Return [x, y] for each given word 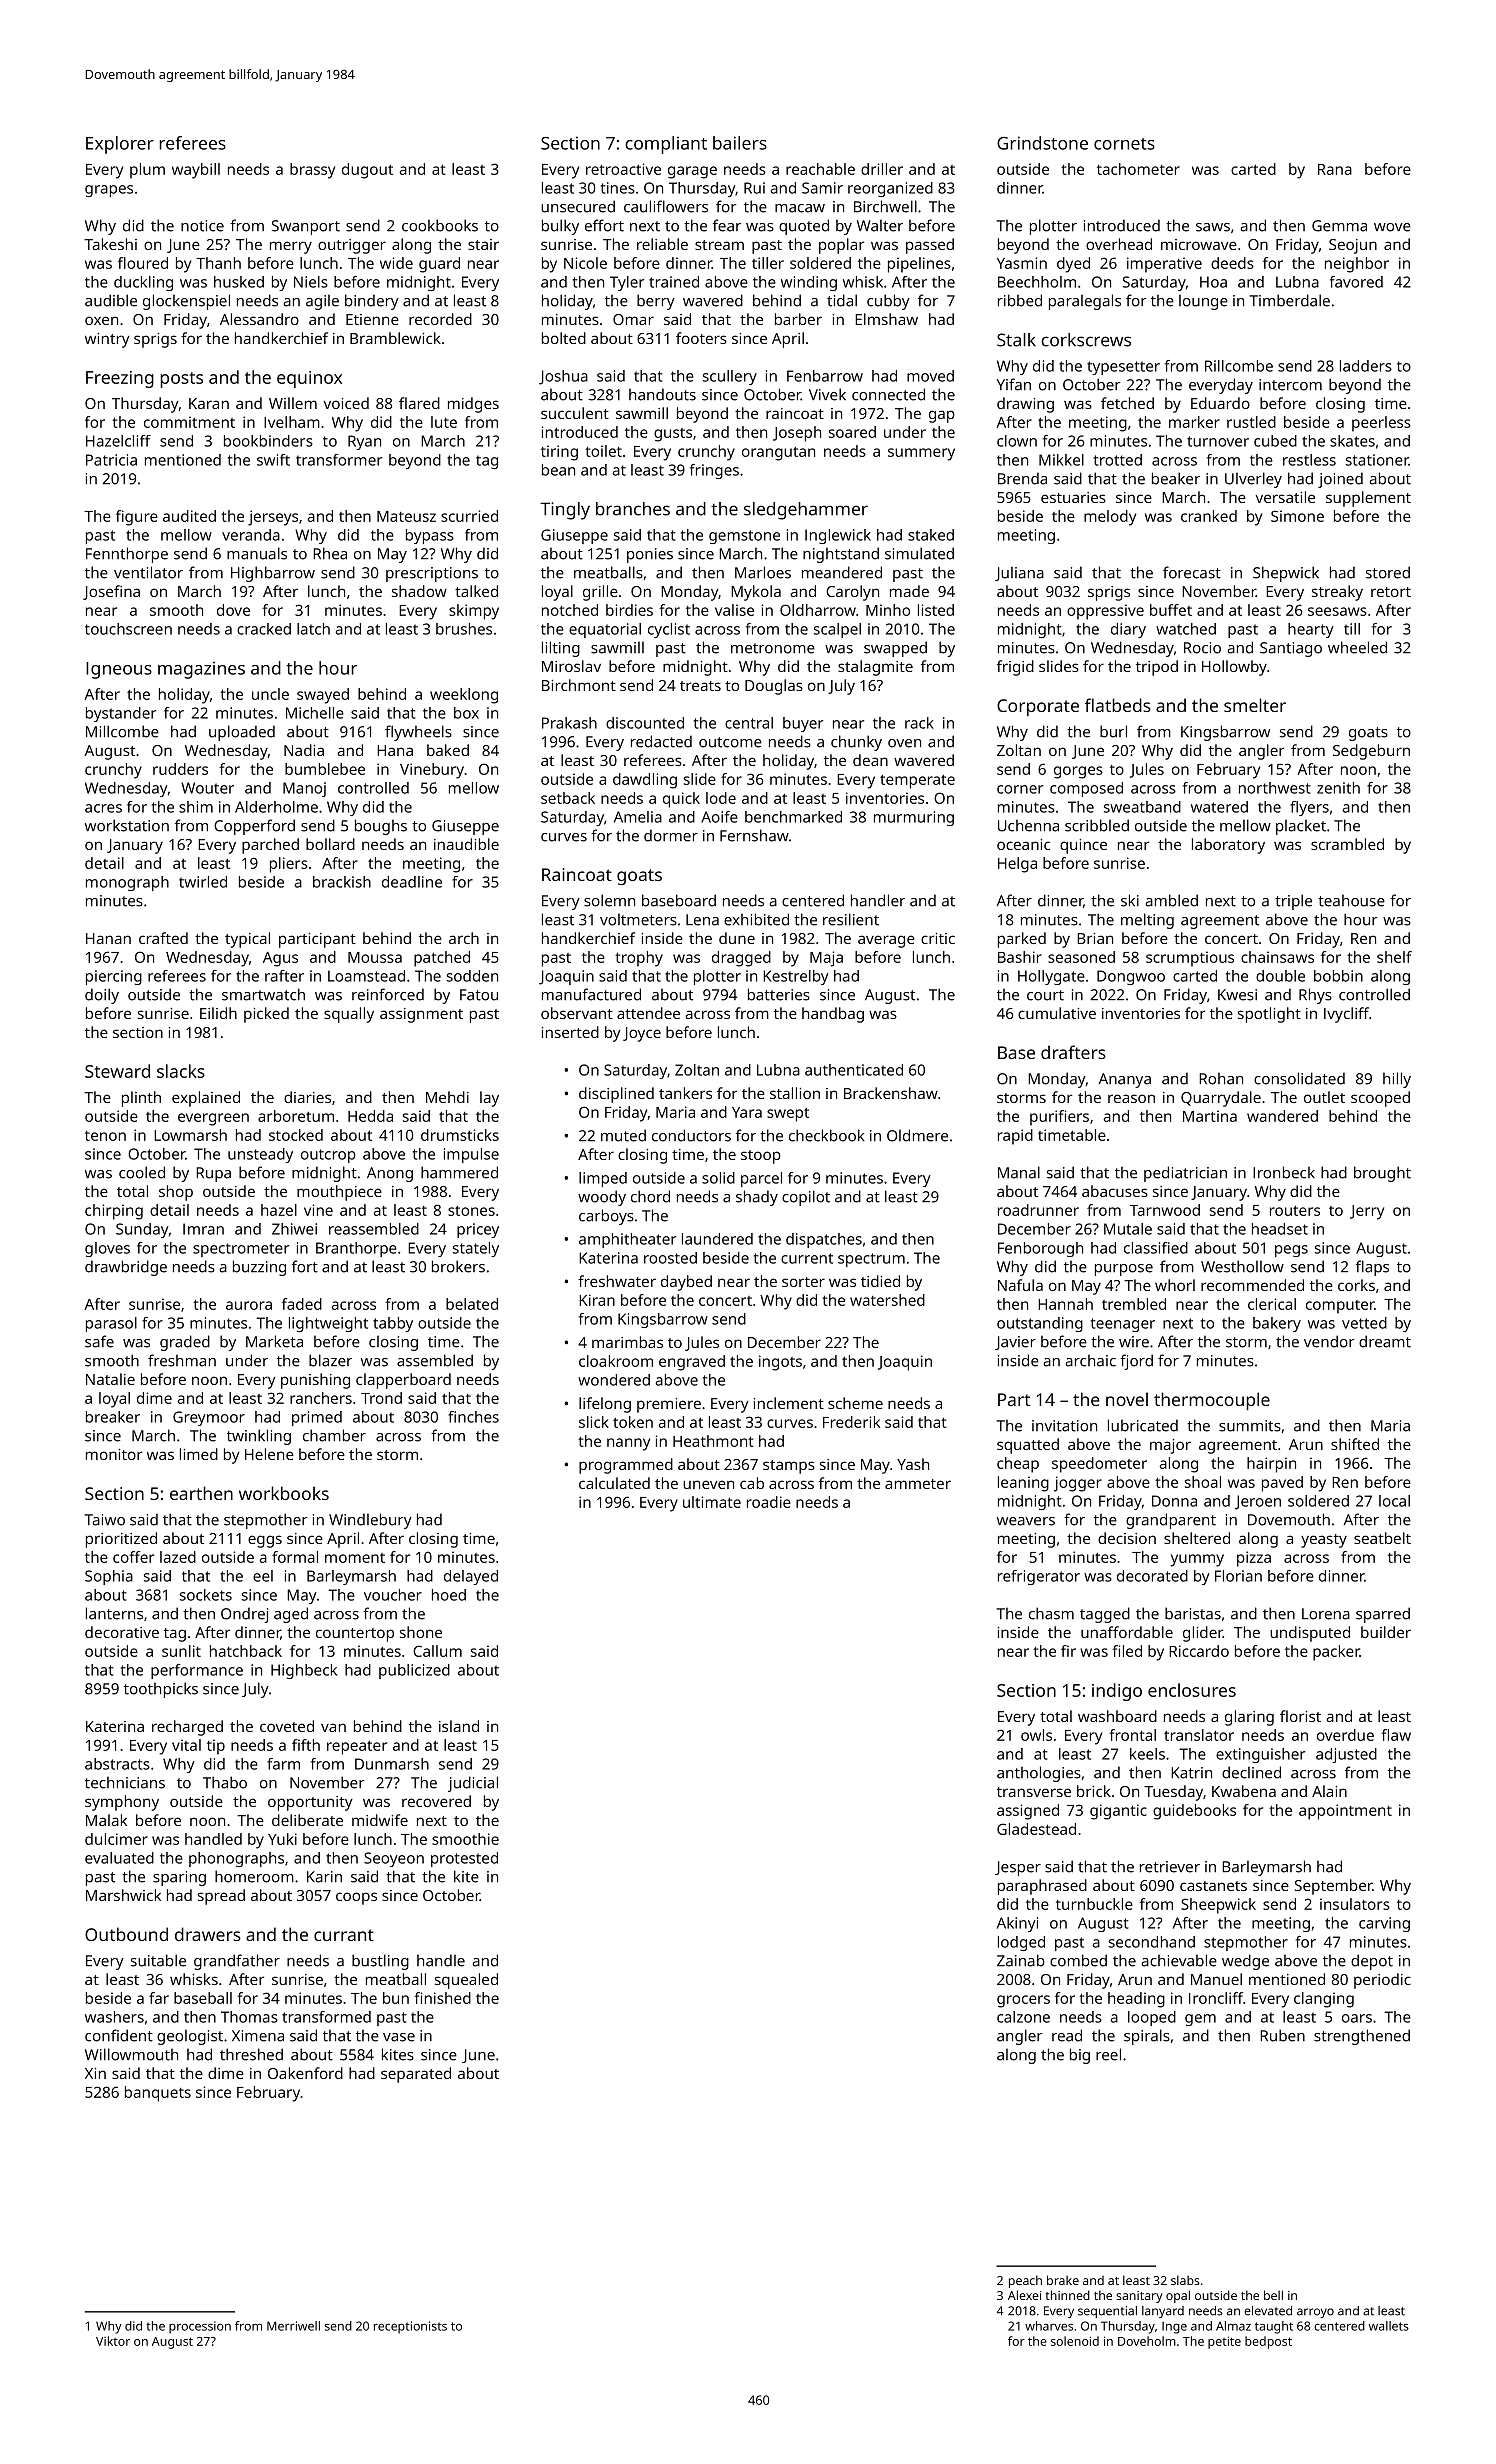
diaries [307, 1097]
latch [313, 629]
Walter [880, 225]
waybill [196, 171]
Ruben [1282, 2035]
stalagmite [875, 668]
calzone [1023, 2017]
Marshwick [123, 1895]
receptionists [410, 2327]
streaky [1337, 593]
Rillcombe [1239, 366]
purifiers [1059, 1118]
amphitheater [627, 1240]
